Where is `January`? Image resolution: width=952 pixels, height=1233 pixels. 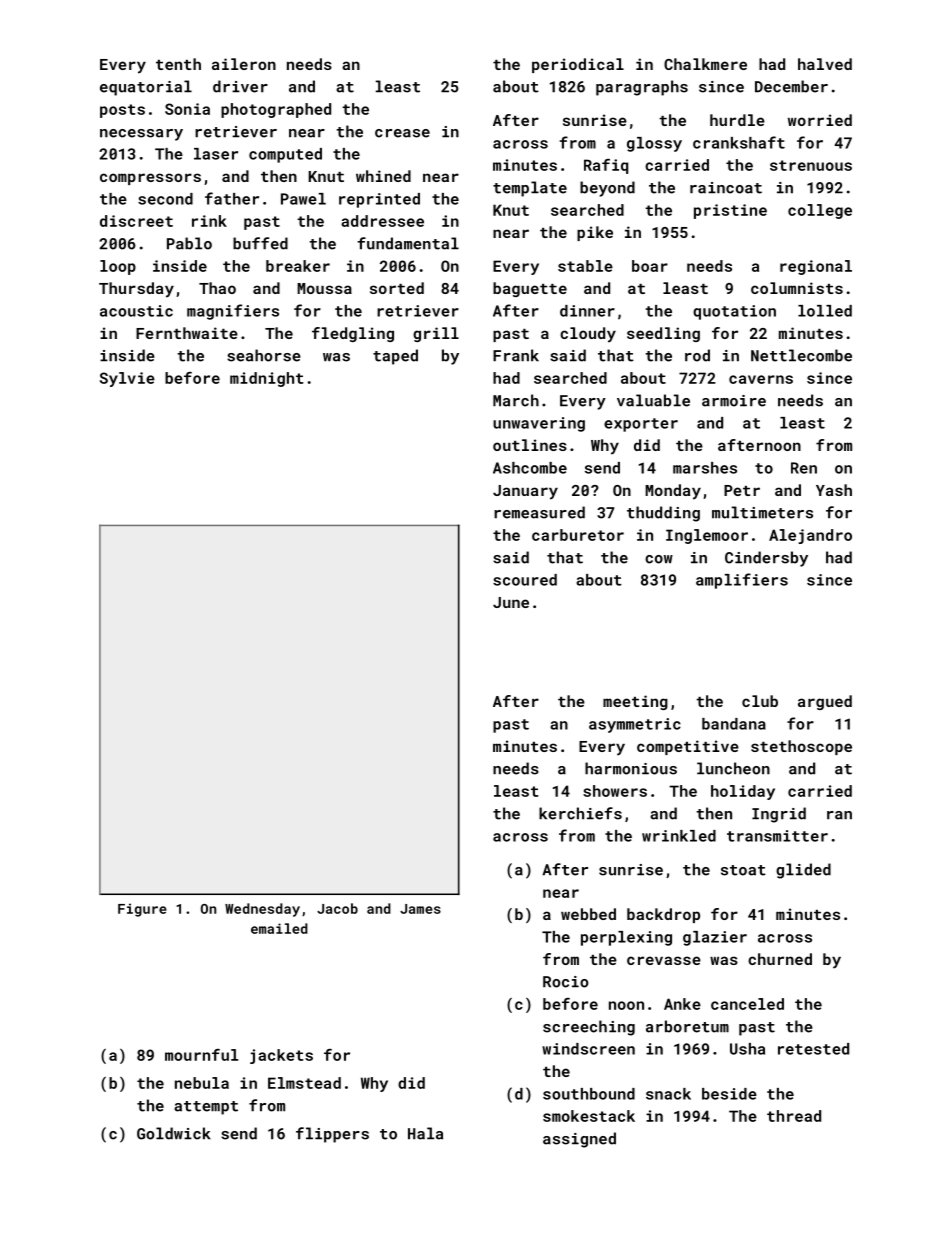
January is located at coordinates (525, 492).
